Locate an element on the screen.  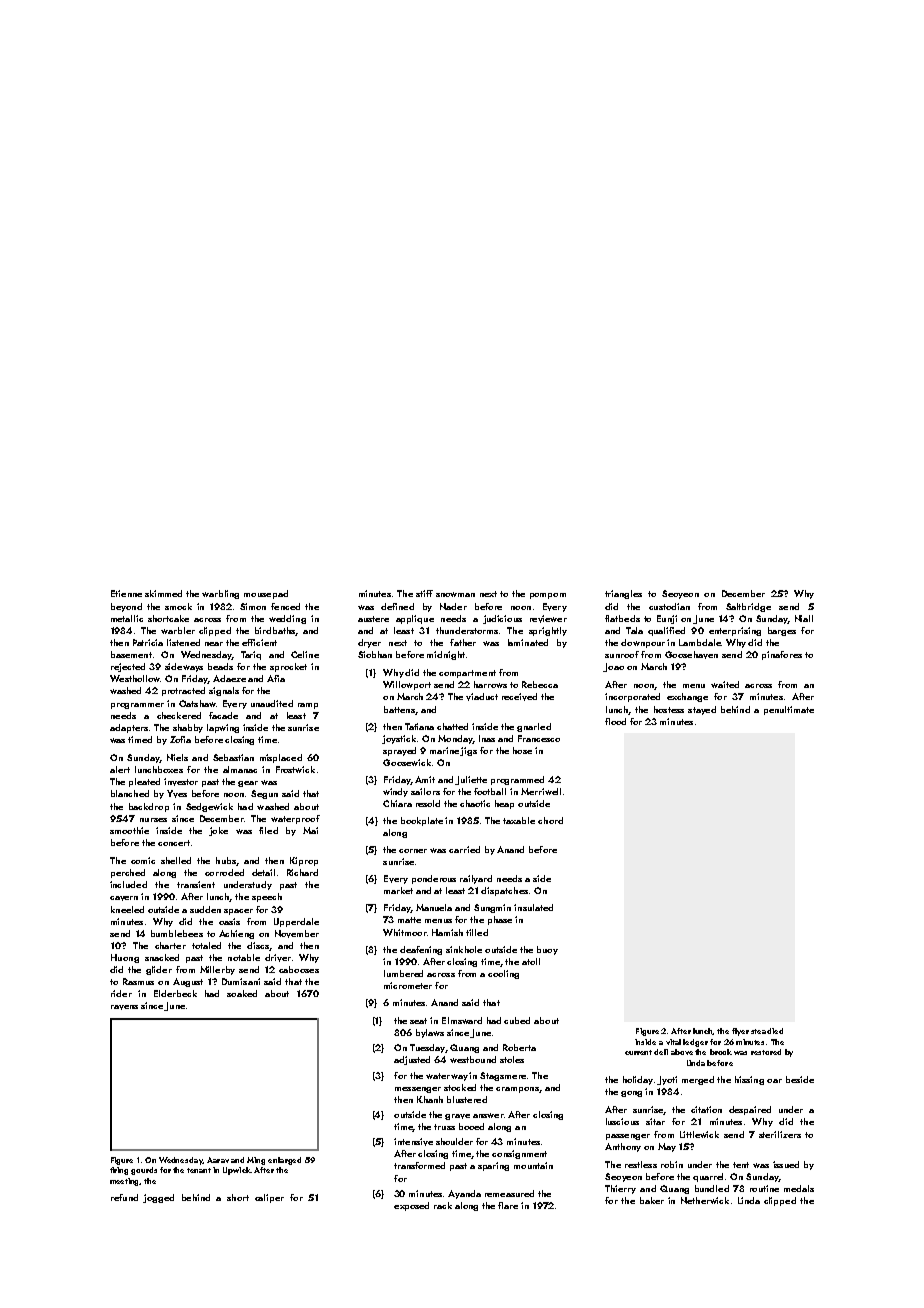
Goosehaven is located at coordinates (691, 655).
